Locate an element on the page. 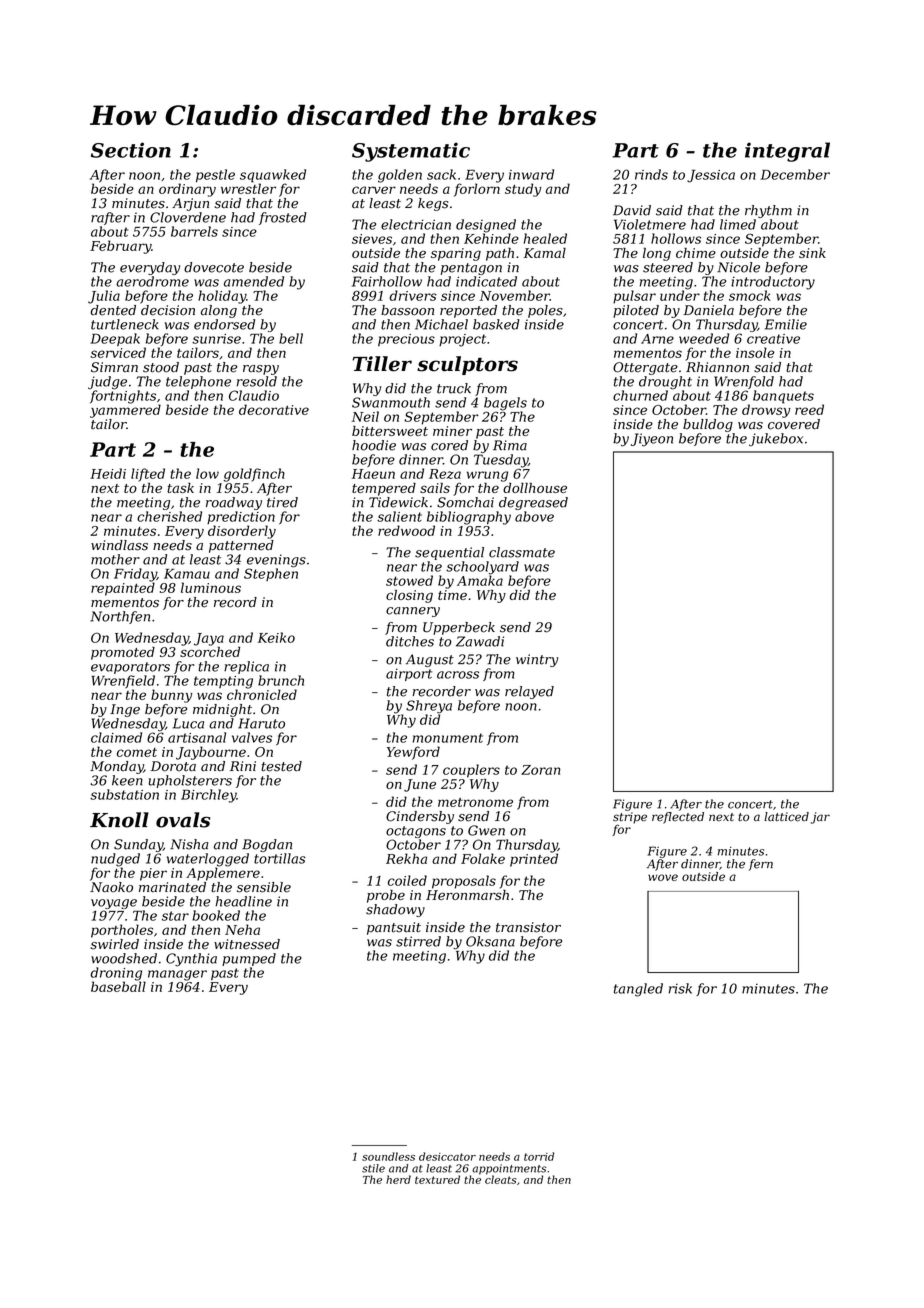 The image size is (924, 1308). fortnights is located at coordinates (123, 397).
